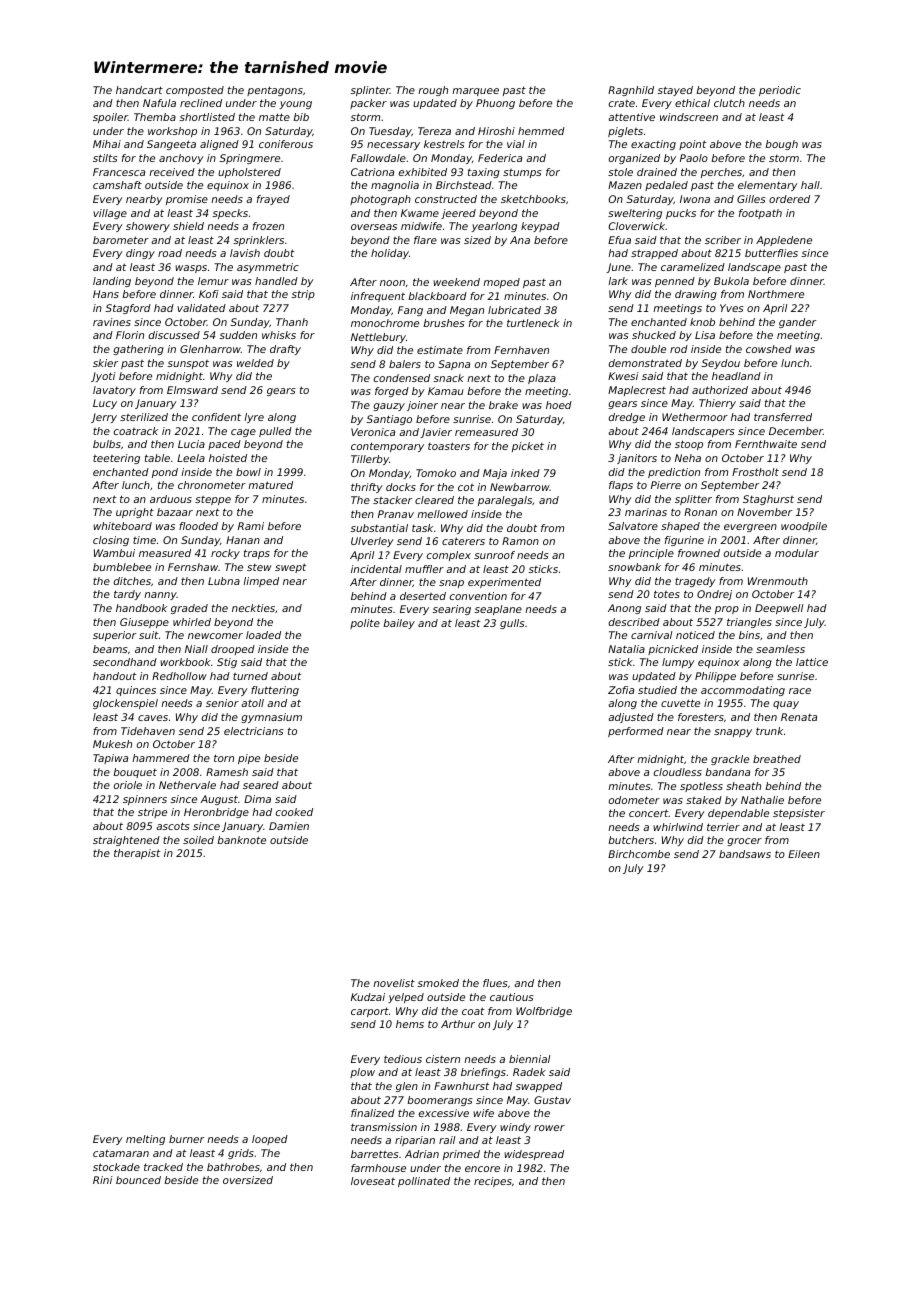 The height and width of the screenshot is (1308, 924). Describe the element at coordinates (233, 1167) in the screenshot. I see `bathrobes` at that location.
